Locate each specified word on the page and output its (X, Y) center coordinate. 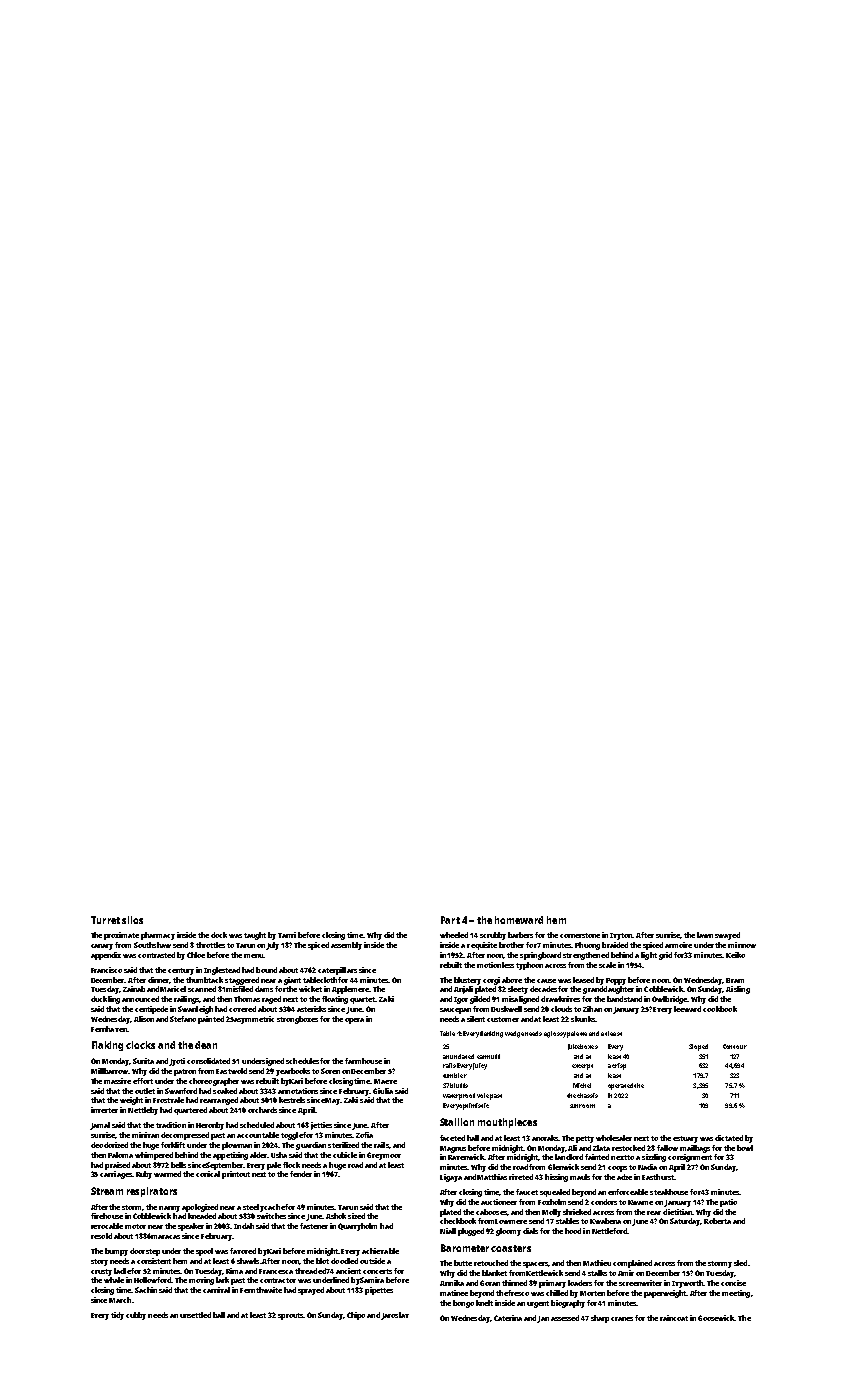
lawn (705, 935)
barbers (520, 935)
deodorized (109, 1145)
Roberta (717, 1221)
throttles (210, 945)
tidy (117, 1316)
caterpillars (337, 971)
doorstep (145, 1252)
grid (665, 956)
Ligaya (451, 1178)
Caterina (508, 1318)
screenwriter (640, 1283)
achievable (380, 1251)
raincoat (674, 1318)
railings (186, 1000)
